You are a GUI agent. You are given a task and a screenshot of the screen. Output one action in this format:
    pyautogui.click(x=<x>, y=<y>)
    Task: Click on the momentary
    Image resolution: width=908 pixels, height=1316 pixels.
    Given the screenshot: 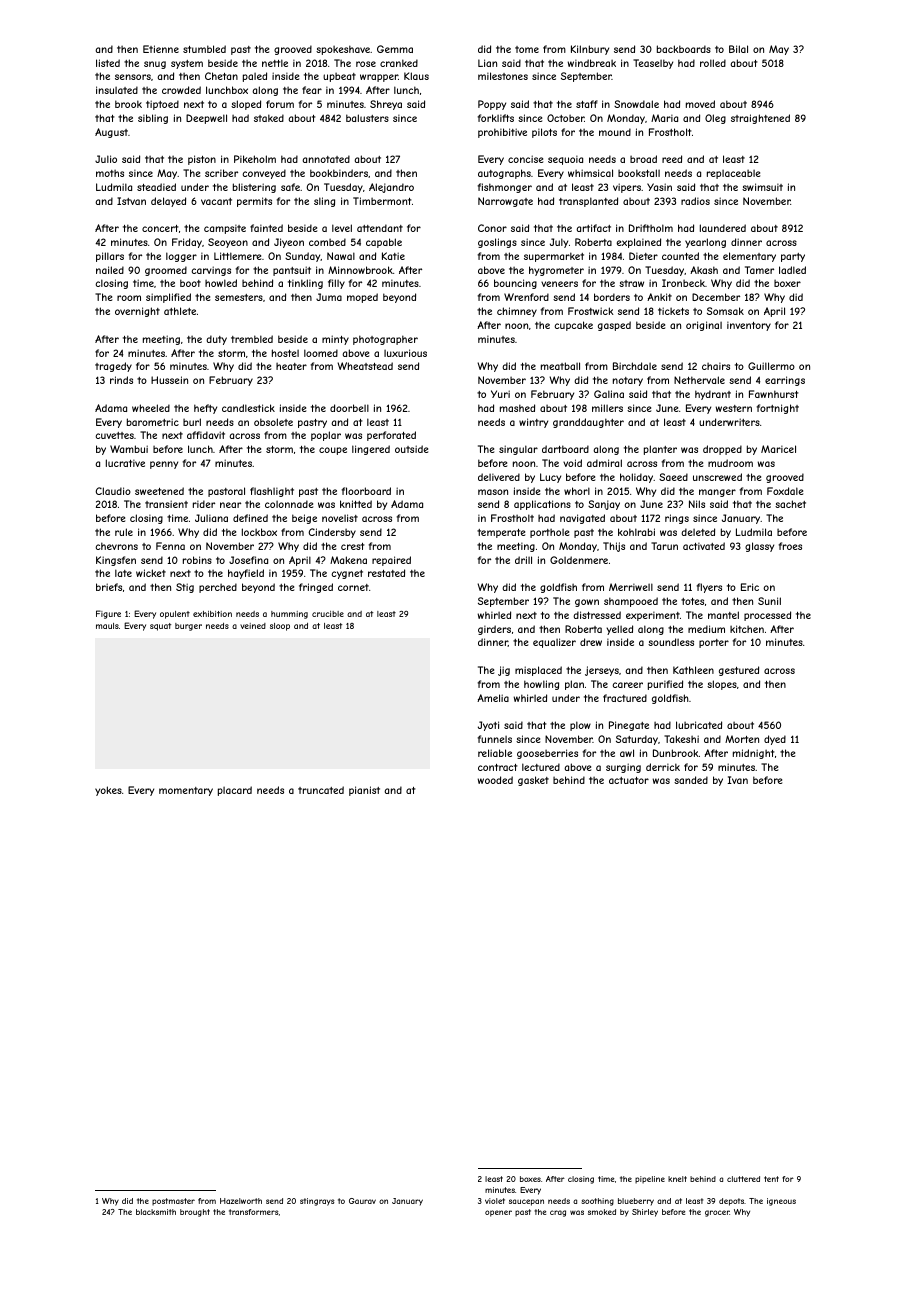 What is the action you would take?
    pyautogui.click(x=186, y=791)
